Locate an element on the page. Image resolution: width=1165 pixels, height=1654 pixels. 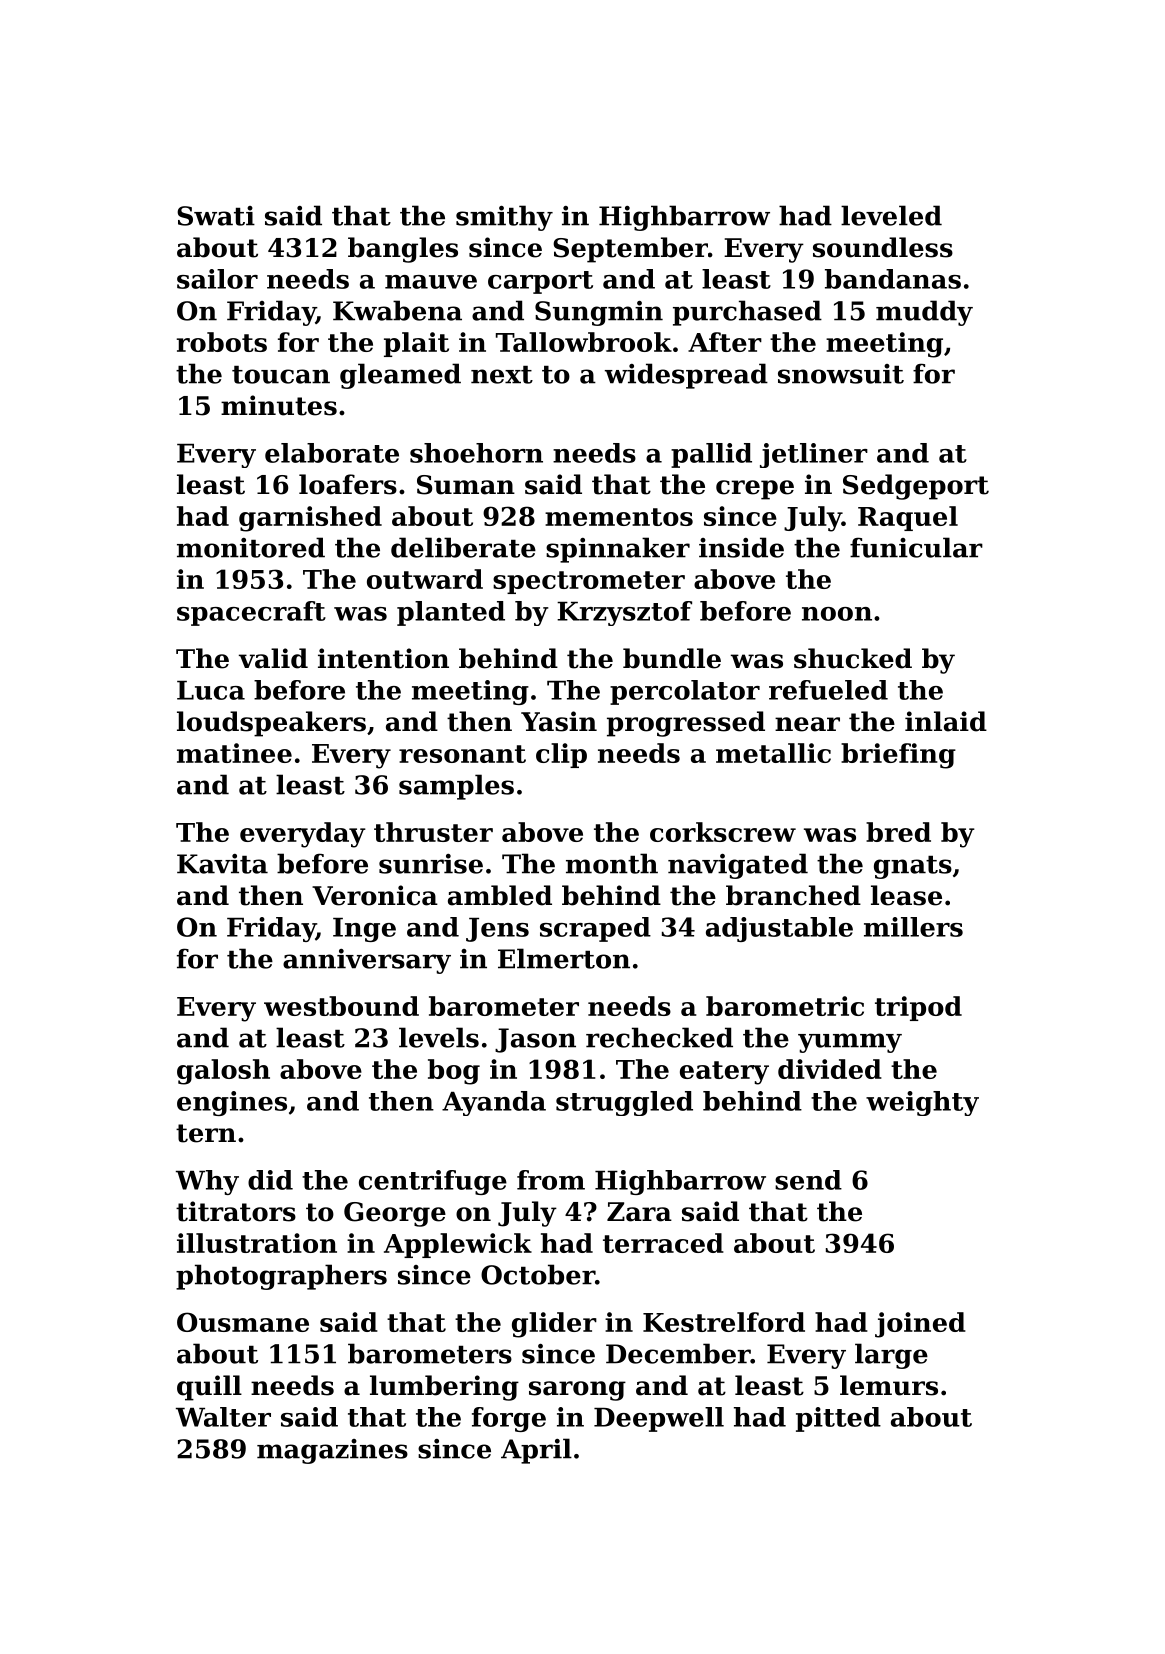
illustration is located at coordinates (257, 1243).
